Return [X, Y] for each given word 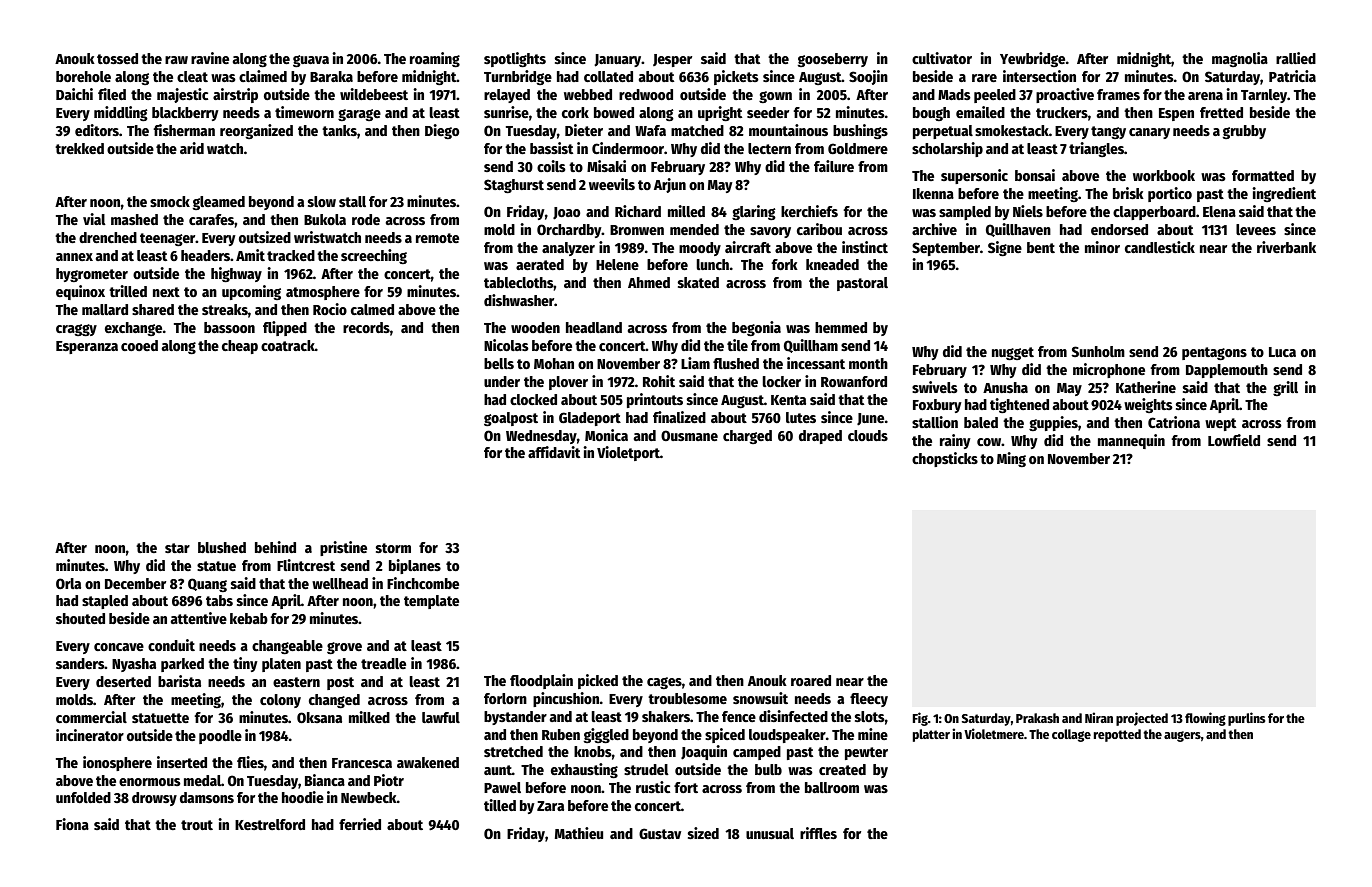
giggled [606, 735]
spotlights [515, 59]
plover [568, 383]
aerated [540, 264]
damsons [207, 797]
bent [1041, 247]
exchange [133, 329]
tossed [117, 58]
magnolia [1240, 59]
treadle [383, 663]
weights [1148, 405]
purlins [1246, 719]
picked [598, 681]
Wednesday [541, 437]
